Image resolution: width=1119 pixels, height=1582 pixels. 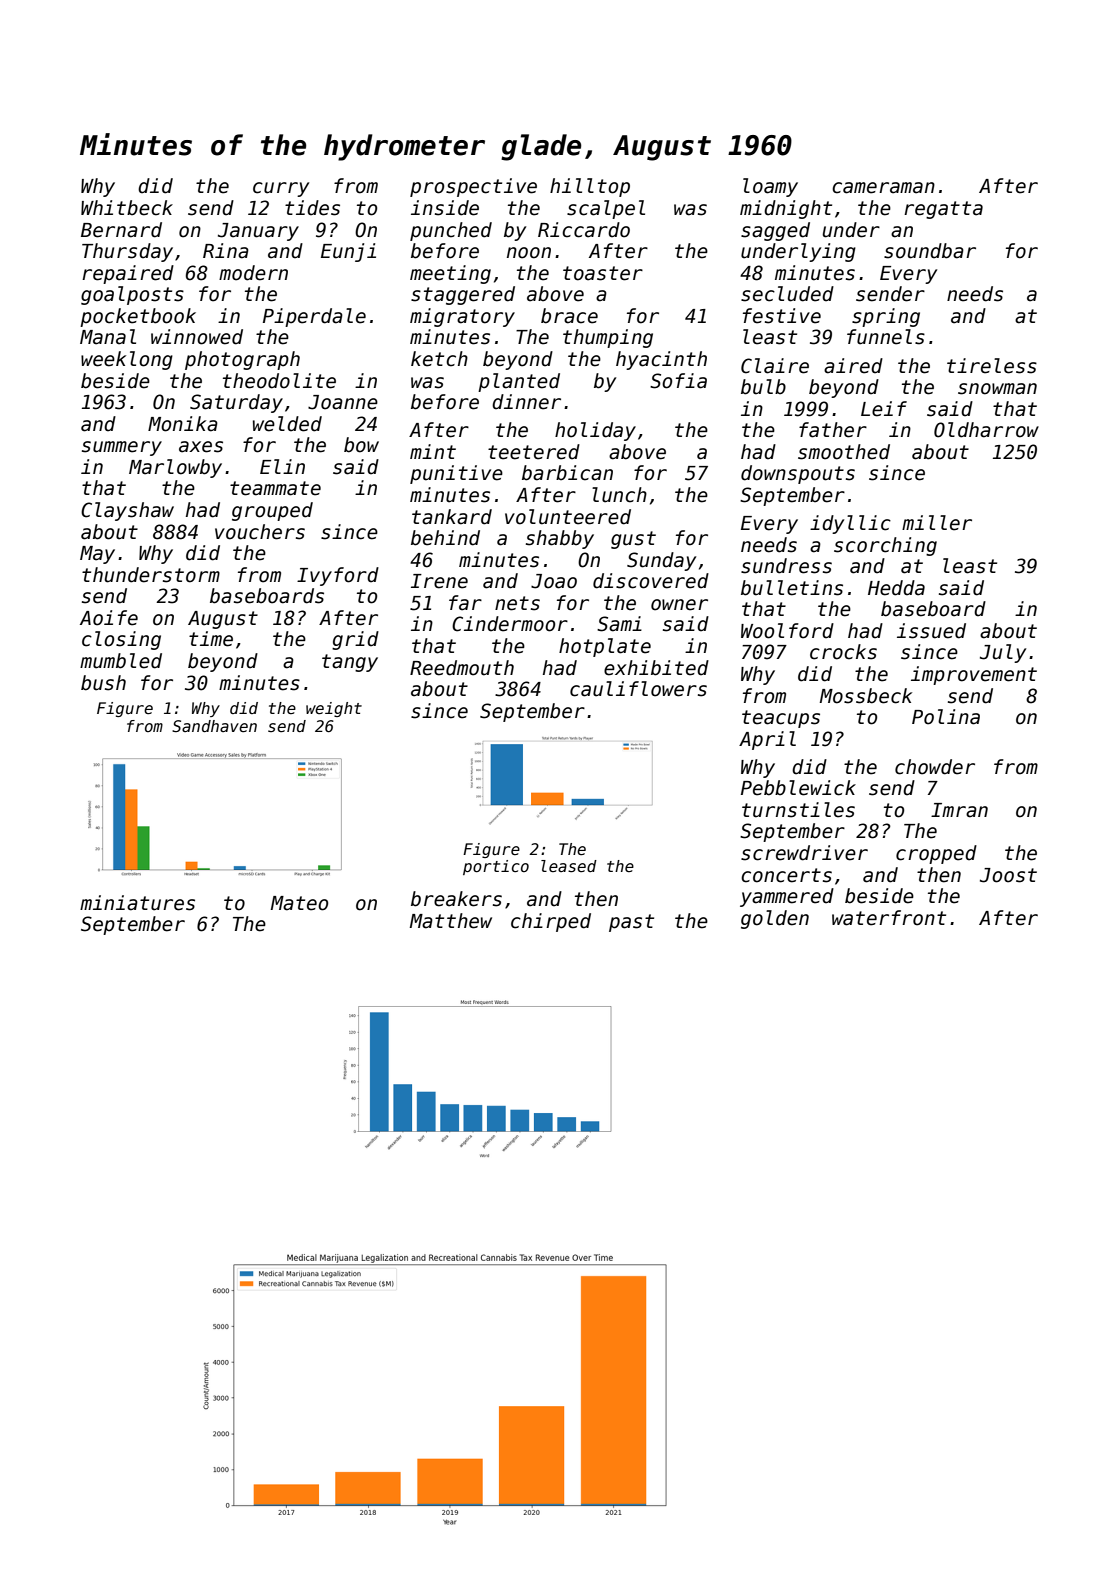 What do you see at coordinates (451, 921) in the page?
I see `Matthew` at bounding box center [451, 921].
